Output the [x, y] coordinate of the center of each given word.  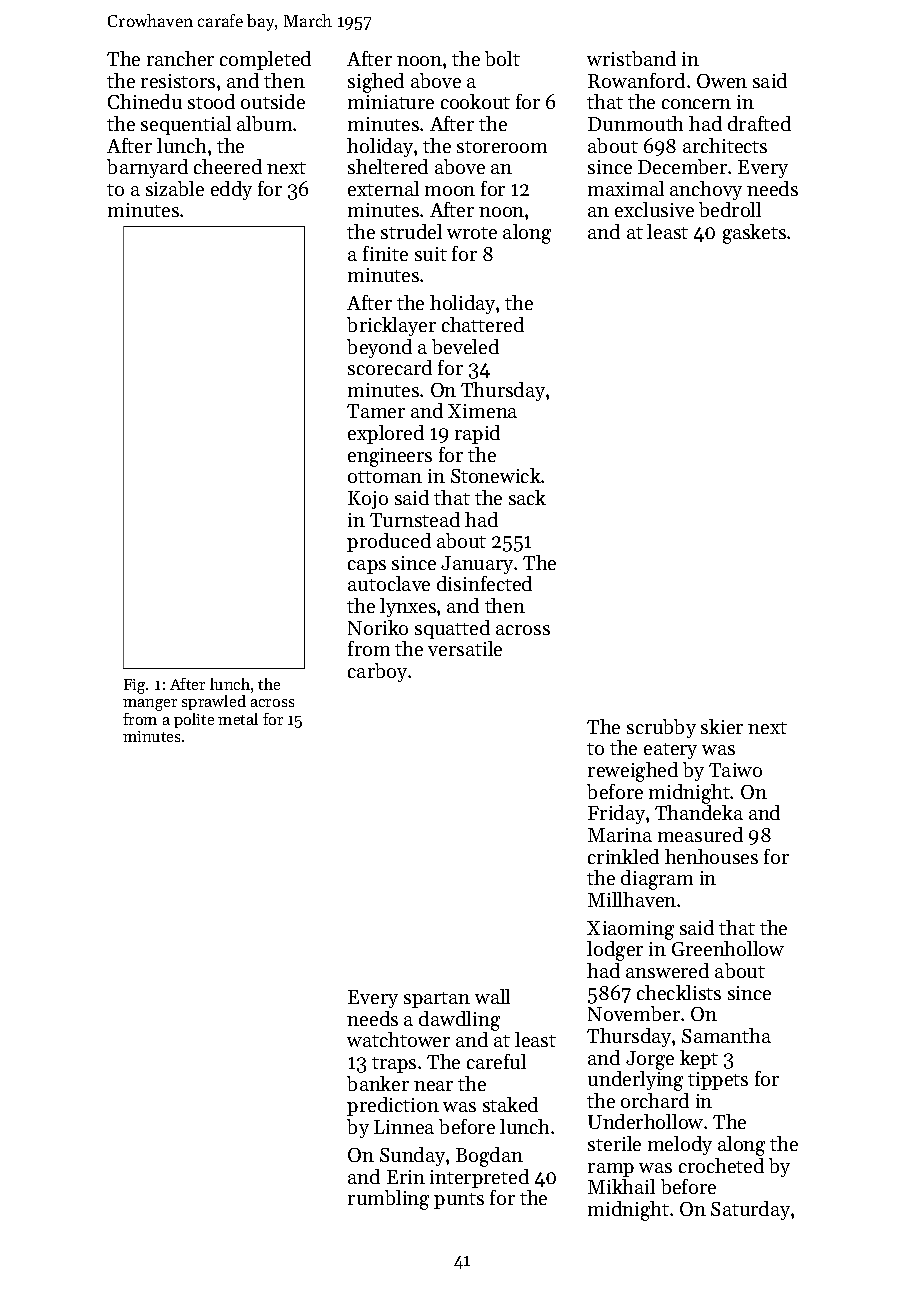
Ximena [482, 411]
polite [194, 720]
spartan [437, 1000]
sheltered [388, 166]
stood [211, 101]
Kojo [368, 500]
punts [459, 1201]
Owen [722, 81]
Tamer [376, 411]
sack [527, 497]
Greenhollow [728, 948]
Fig [134, 686]
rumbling [388, 1200]
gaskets [754, 234]
